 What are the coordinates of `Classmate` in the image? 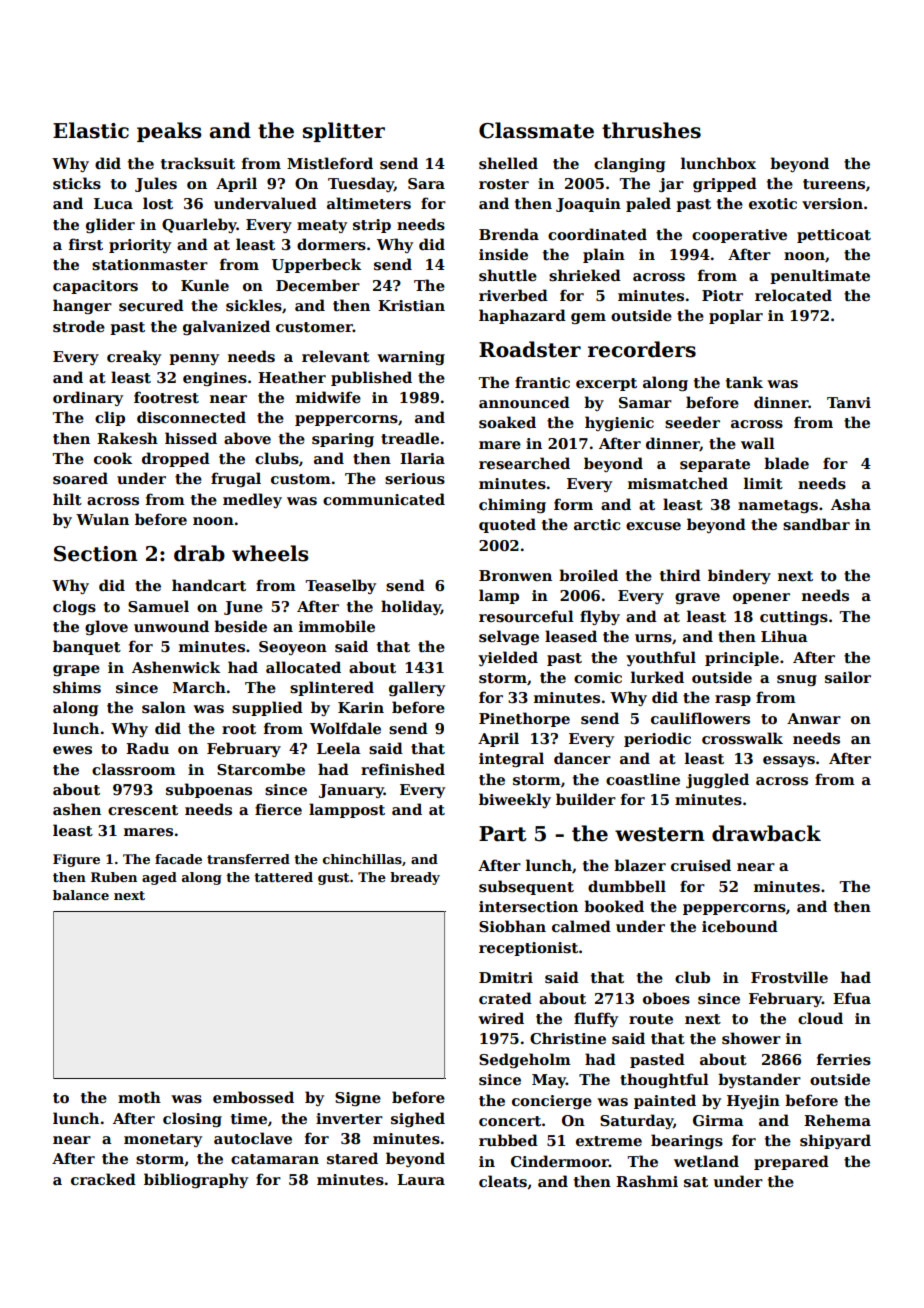 It's located at (536, 130).
